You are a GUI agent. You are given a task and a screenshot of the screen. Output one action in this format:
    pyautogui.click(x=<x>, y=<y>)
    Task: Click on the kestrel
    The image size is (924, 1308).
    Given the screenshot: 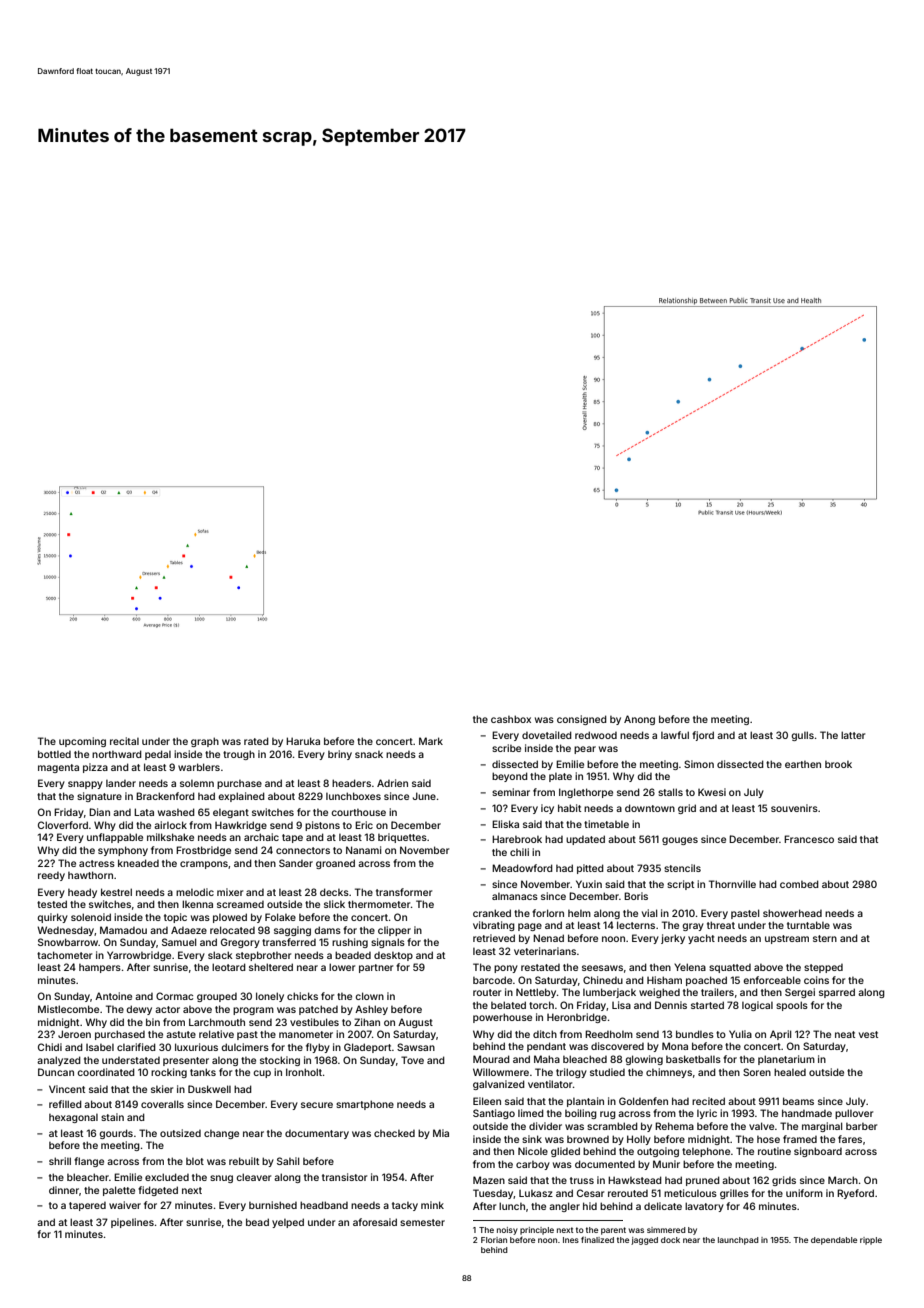 What is the action you would take?
    pyautogui.click(x=116, y=892)
